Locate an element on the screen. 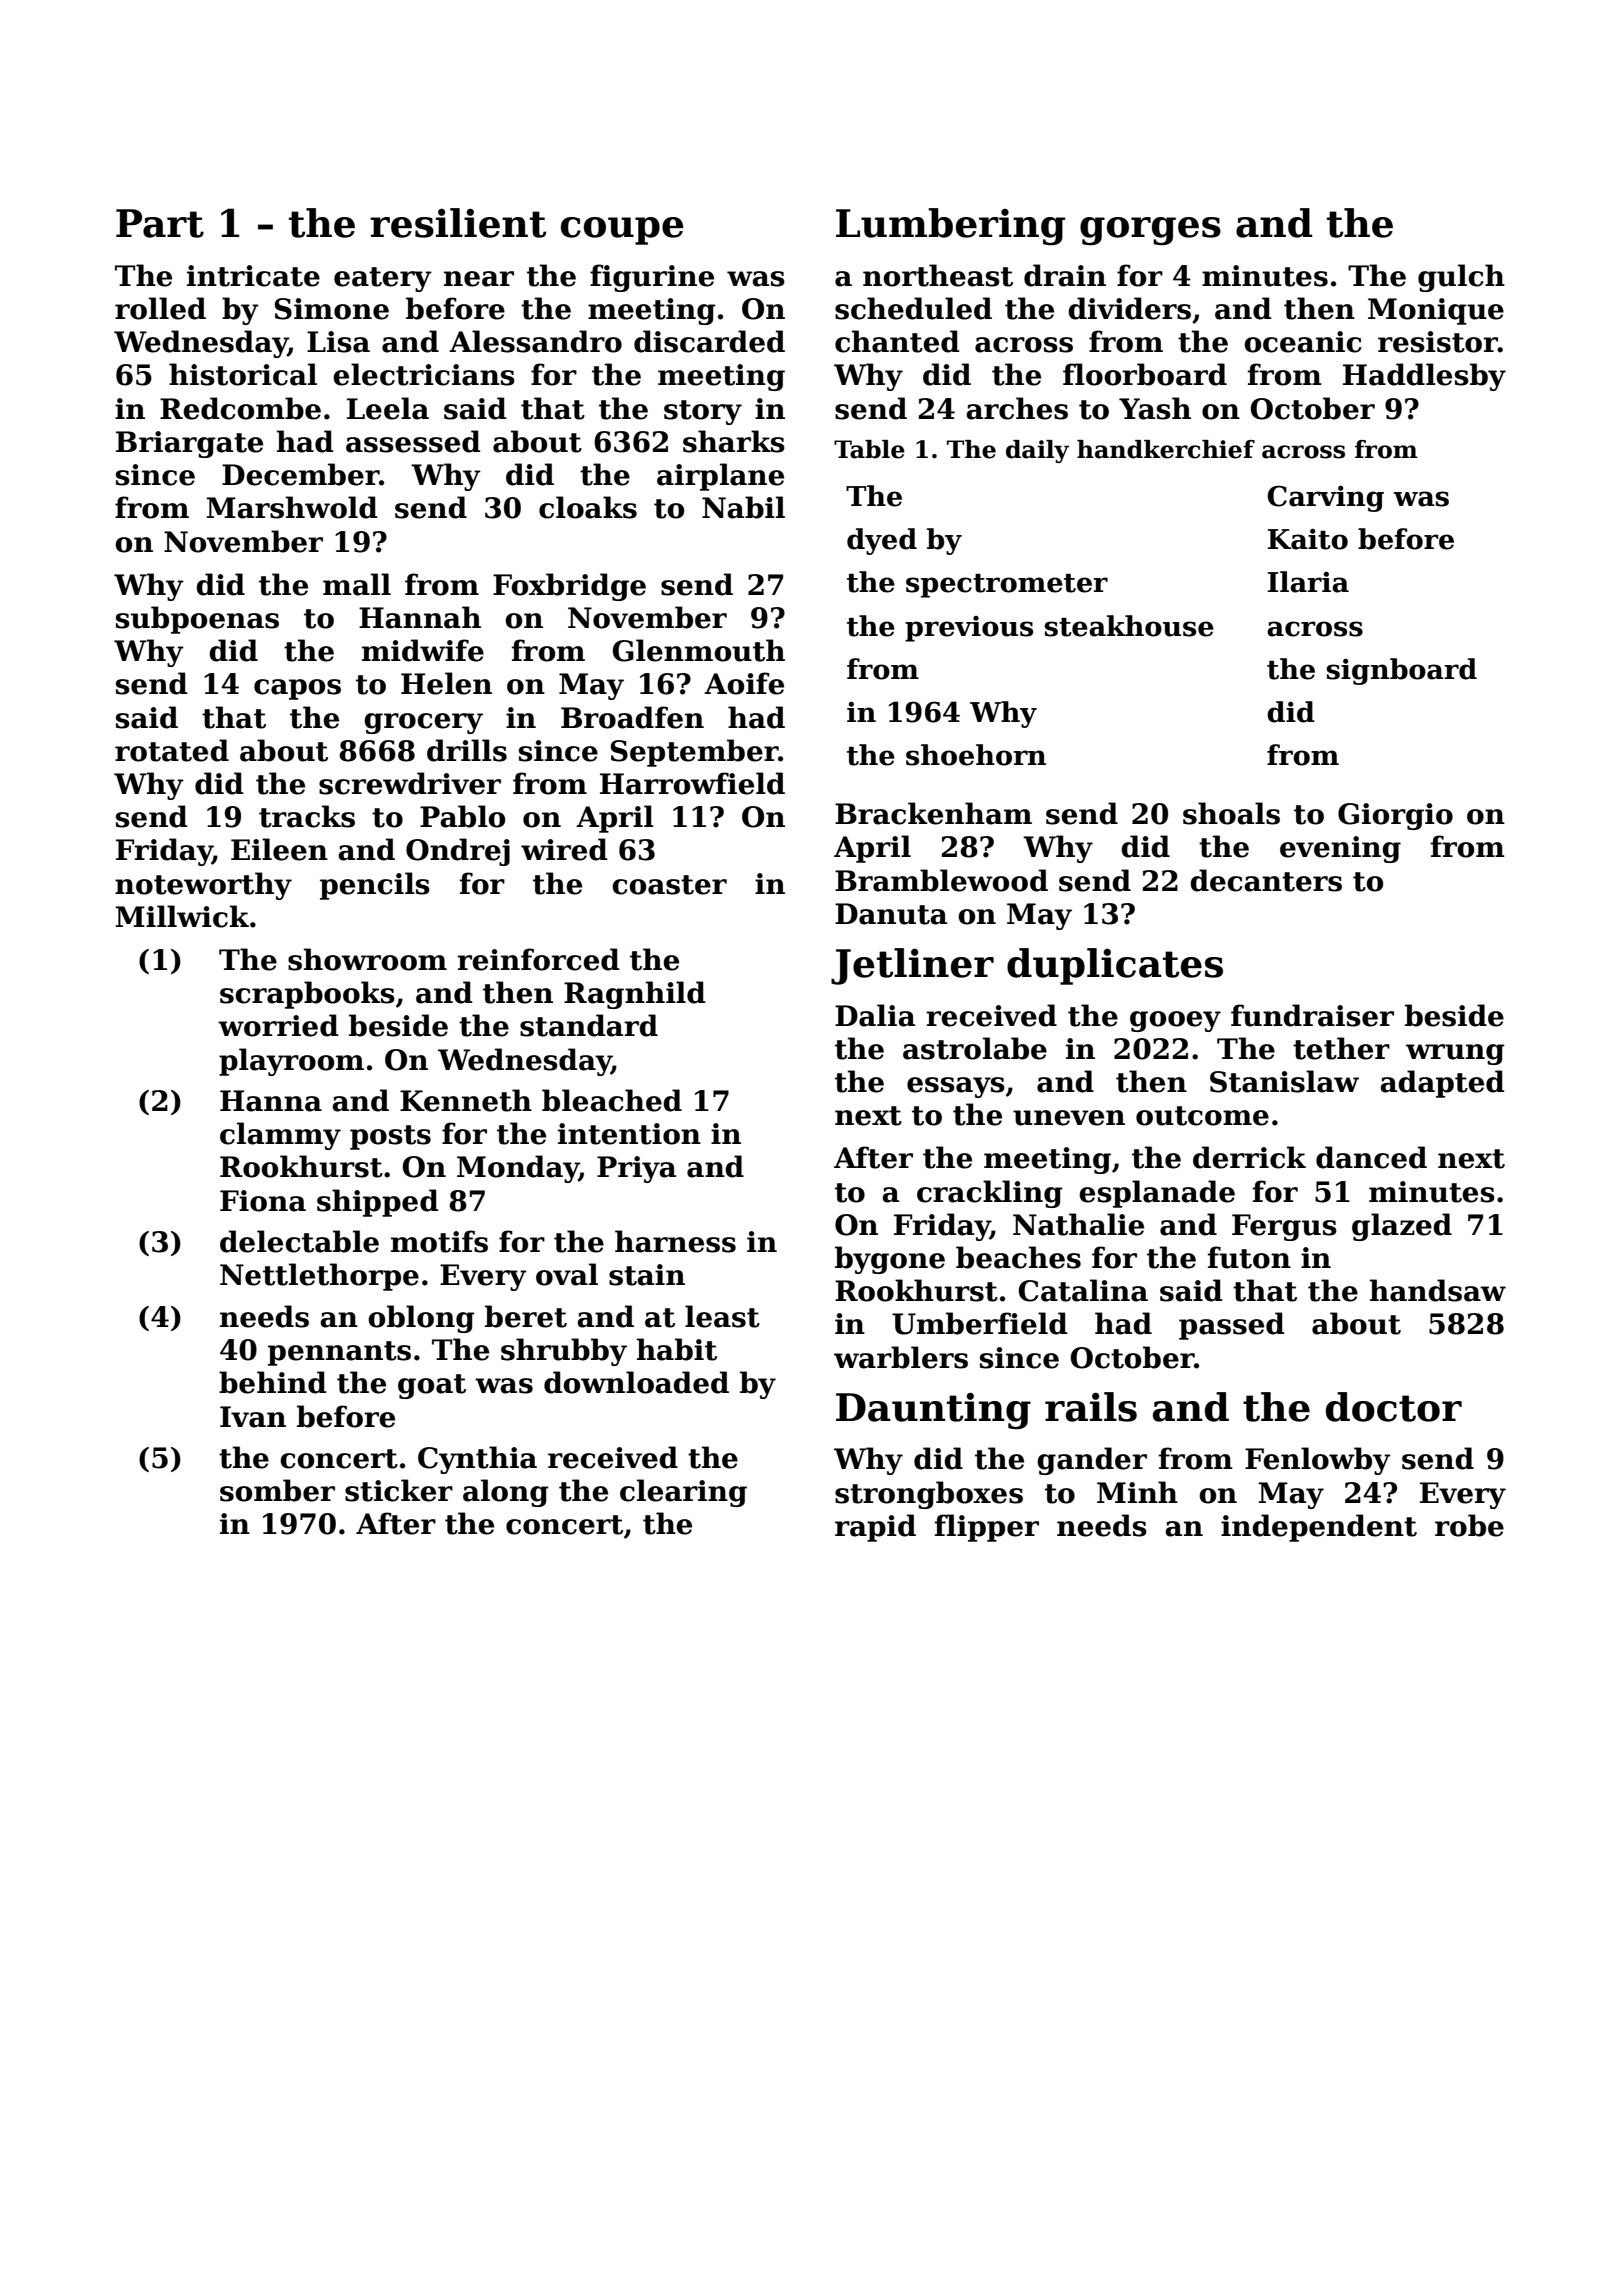 The image size is (1620, 2292). clearing is located at coordinates (683, 1493).
